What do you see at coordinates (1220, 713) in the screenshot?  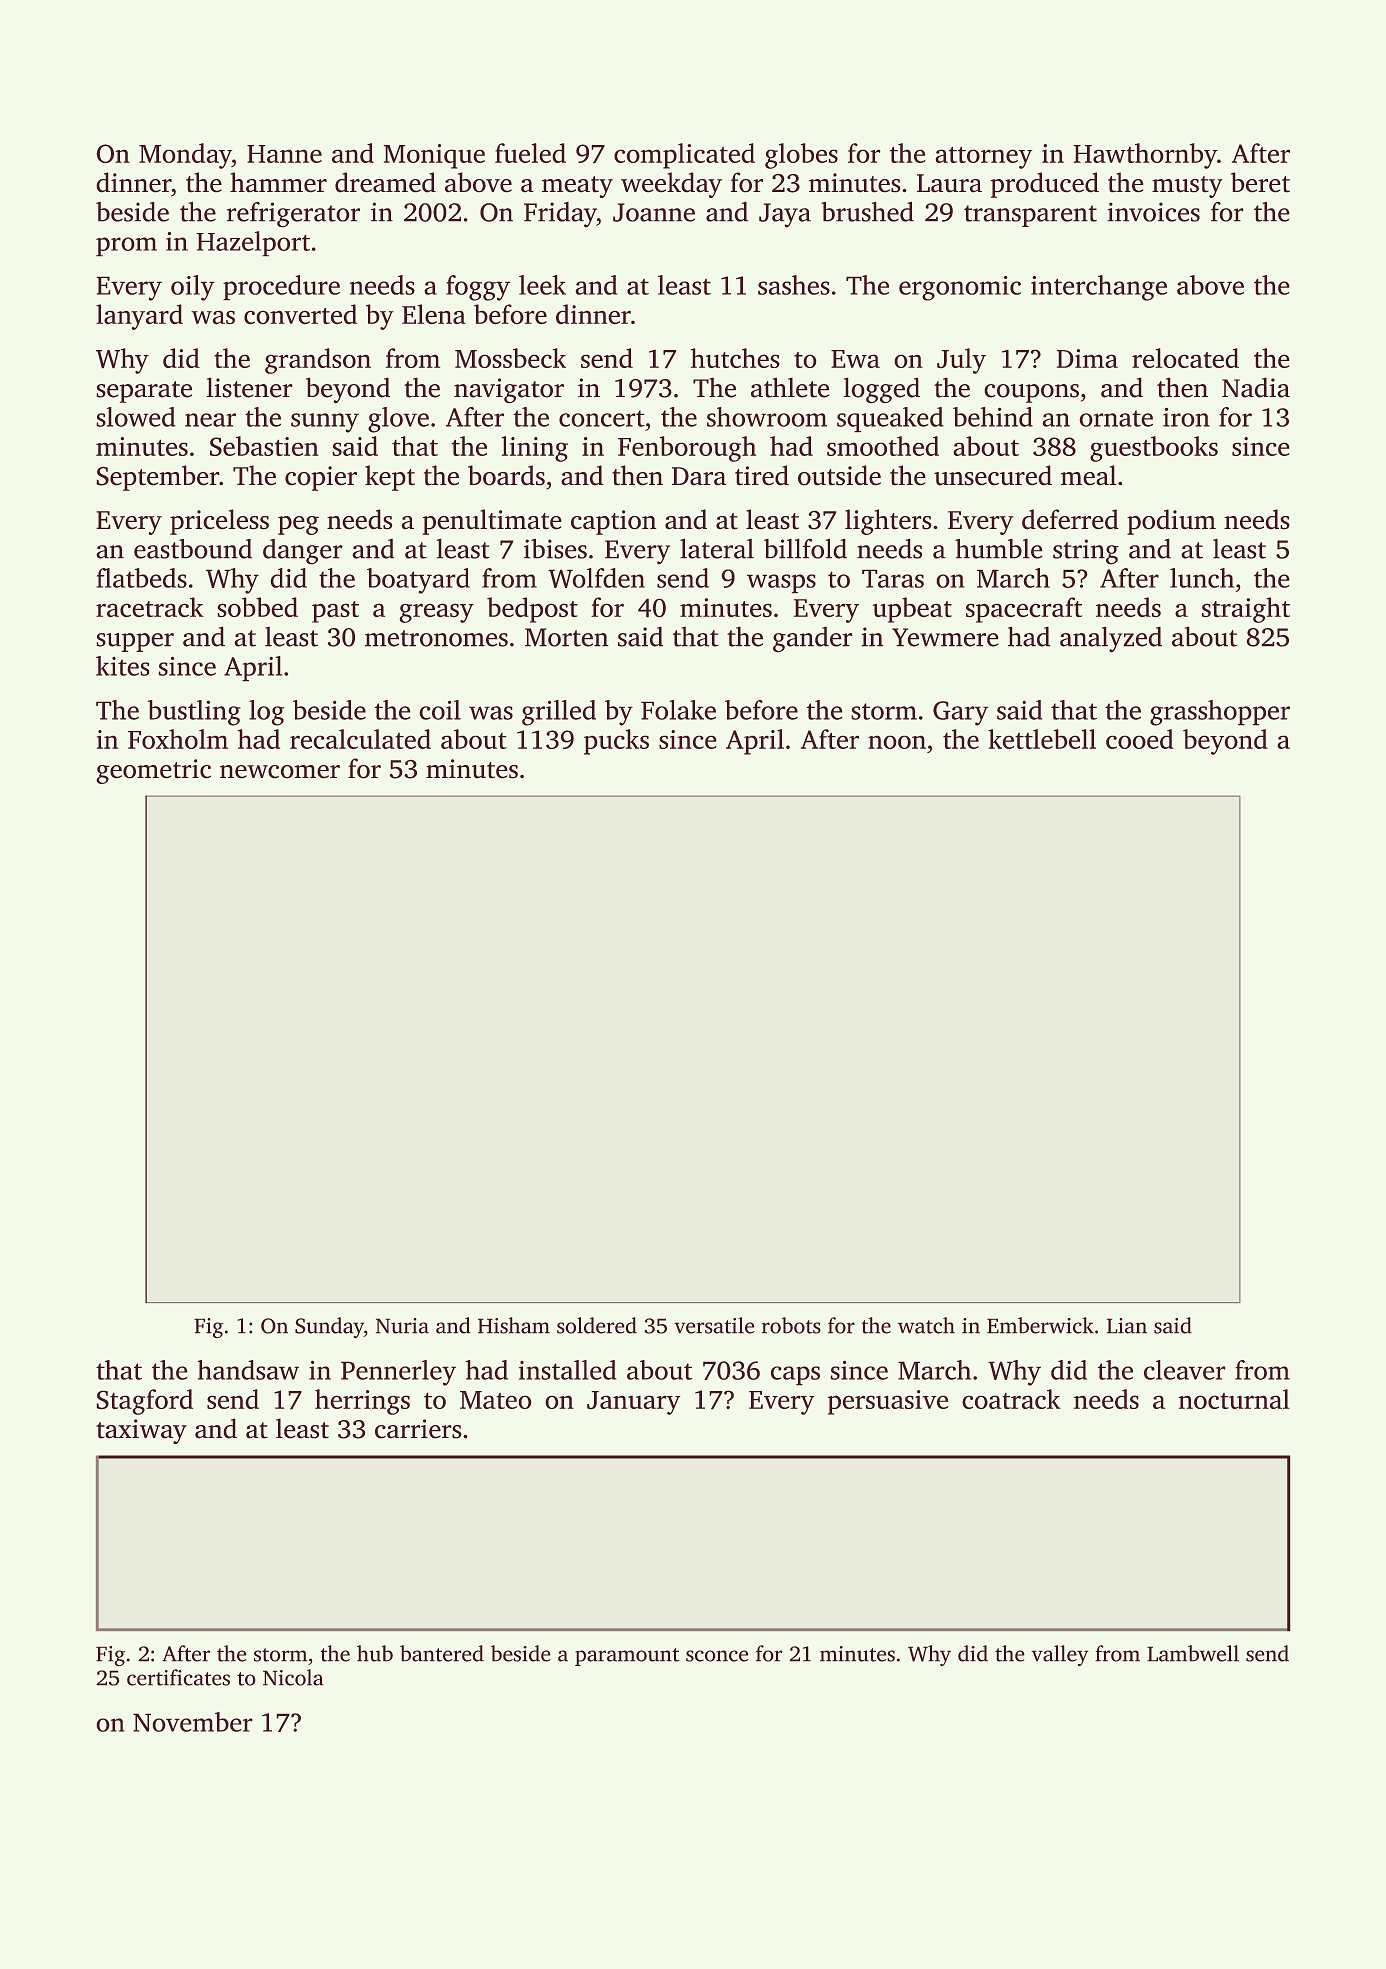 I see `grasshopper` at bounding box center [1220, 713].
